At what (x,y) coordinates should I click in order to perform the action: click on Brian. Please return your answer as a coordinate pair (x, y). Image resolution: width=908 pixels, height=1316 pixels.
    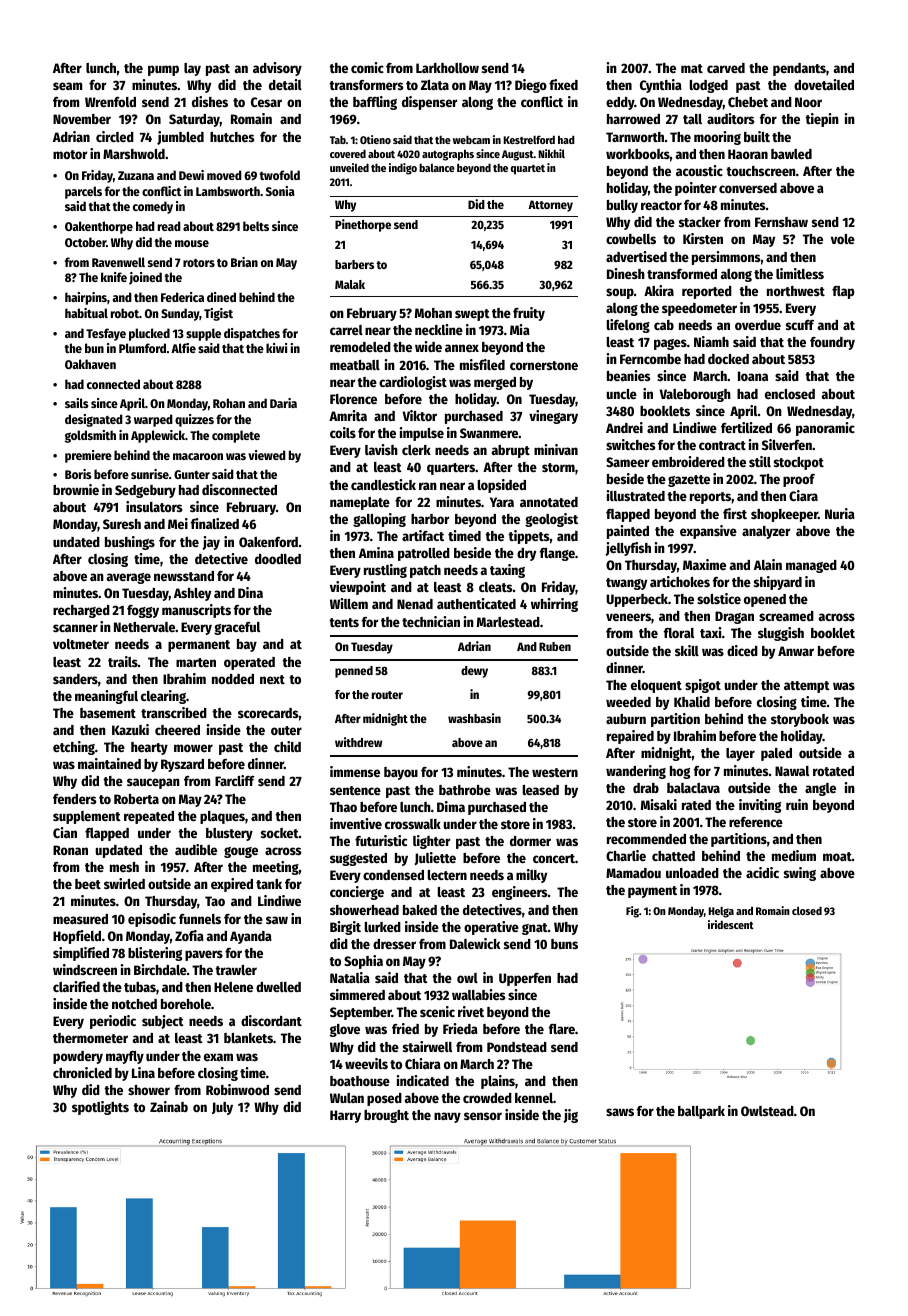
    Looking at the image, I should click on (244, 262).
